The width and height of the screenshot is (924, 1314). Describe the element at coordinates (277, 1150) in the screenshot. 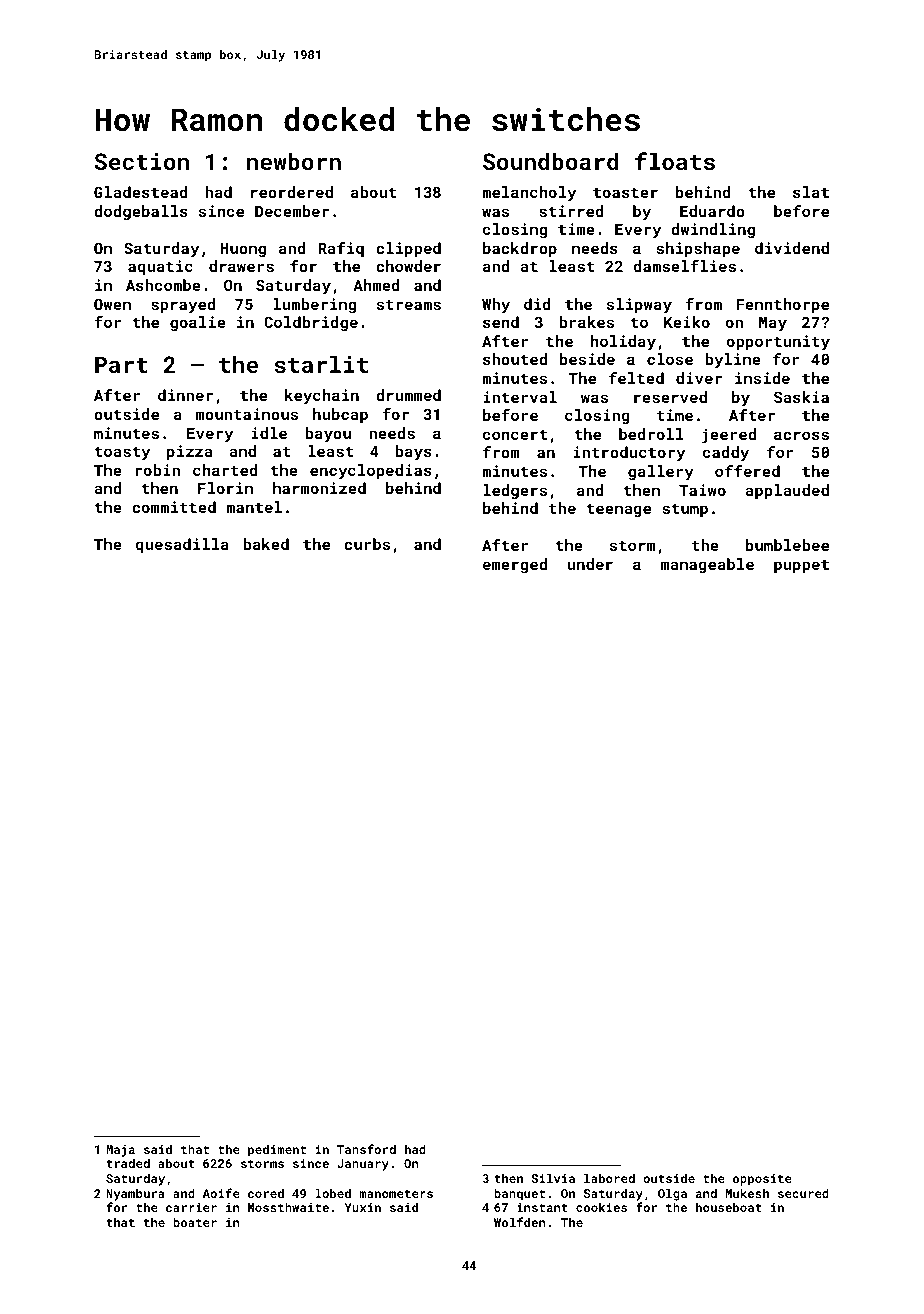

I see `pediment` at that location.
